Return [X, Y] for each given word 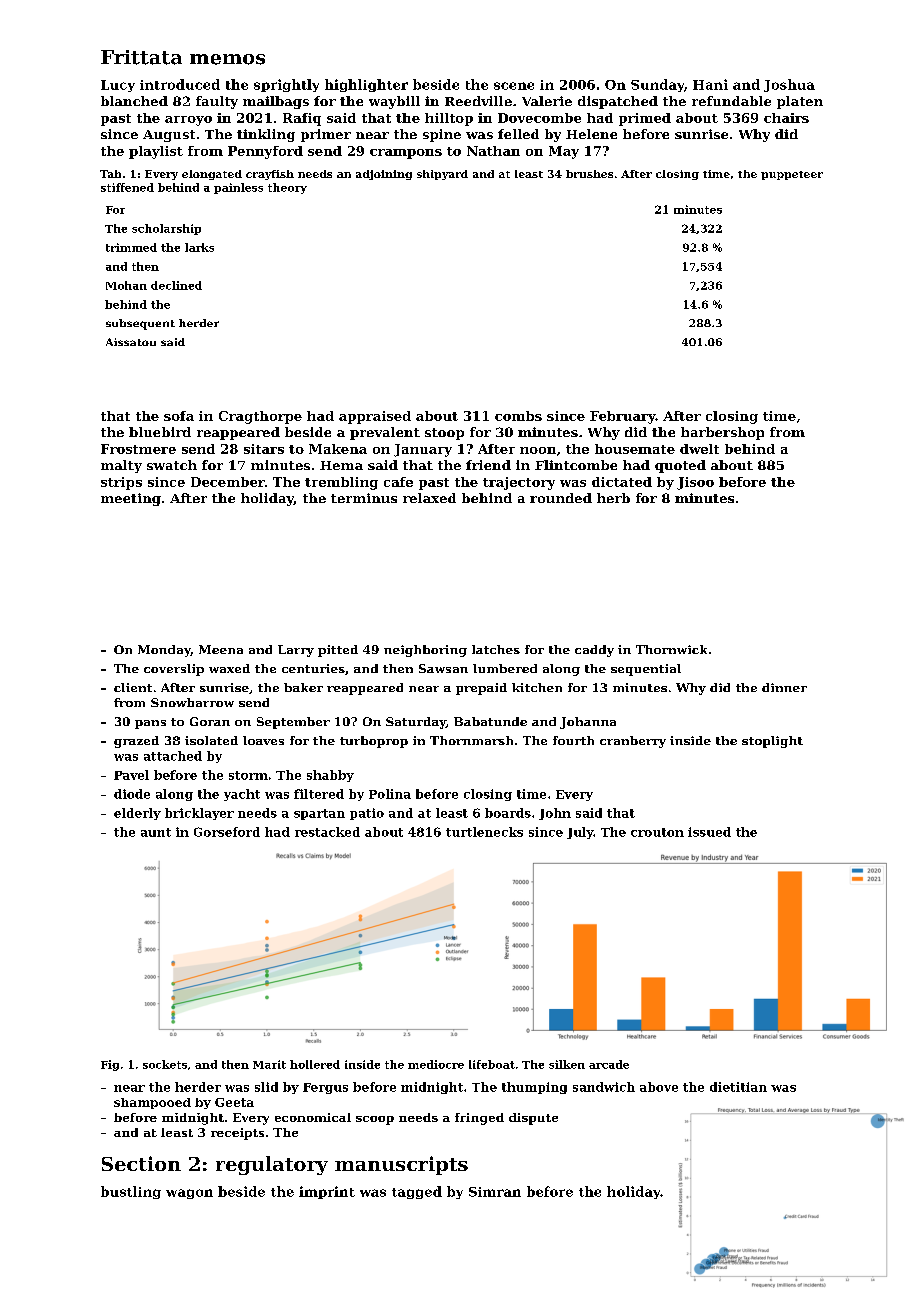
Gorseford [227, 832]
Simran [495, 1192]
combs [518, 416]
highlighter [366, 85]
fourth [573, 740]
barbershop [722, 433]
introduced [180, 84]
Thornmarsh [471, 740]
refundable [731, 101]
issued [709, 832]
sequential [646, 670]
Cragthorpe [260, 417]
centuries [313, 668]
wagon [189, 1194]
